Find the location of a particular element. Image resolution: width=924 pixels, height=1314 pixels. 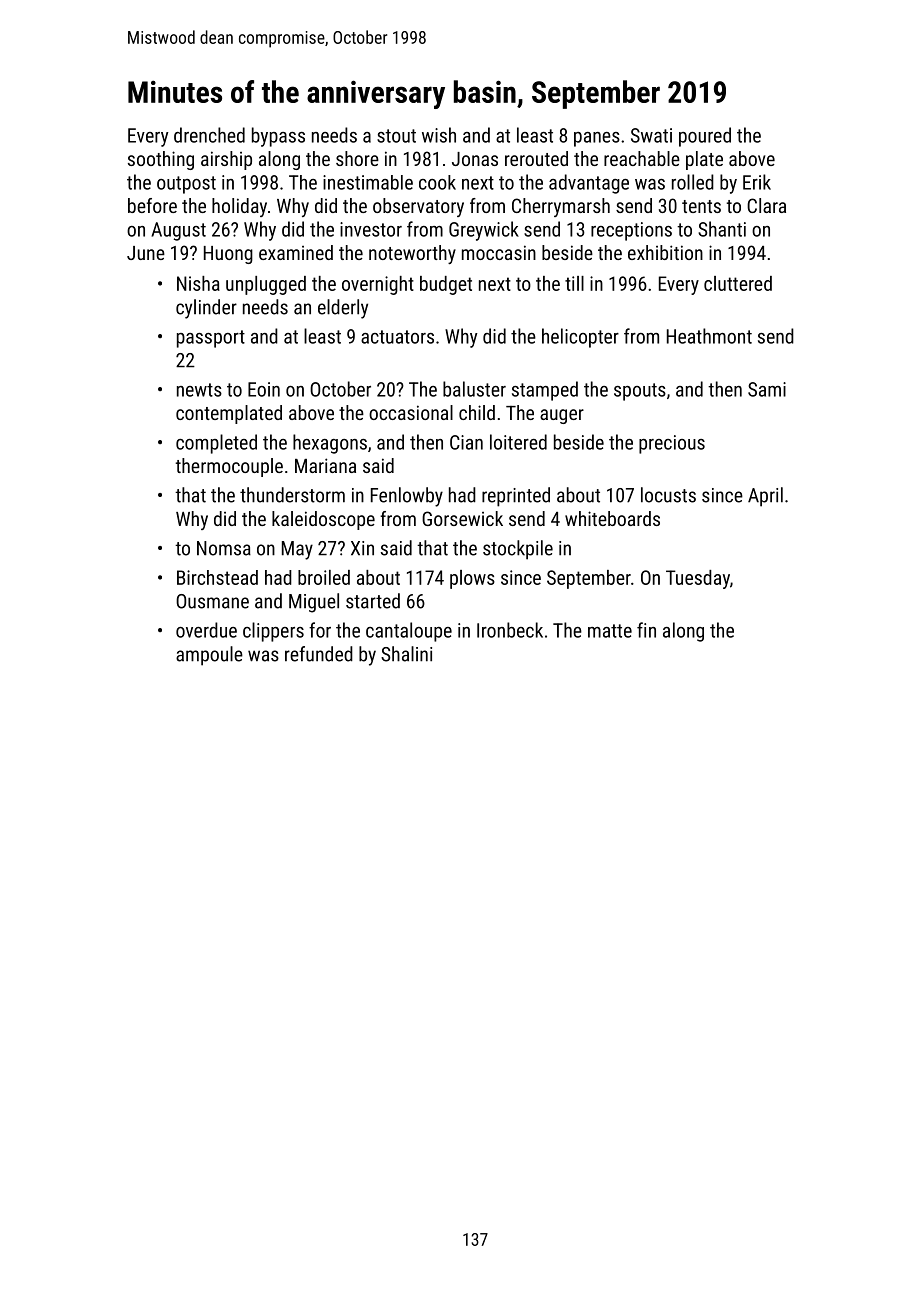

occasional is located at coordinates (411, 412).
